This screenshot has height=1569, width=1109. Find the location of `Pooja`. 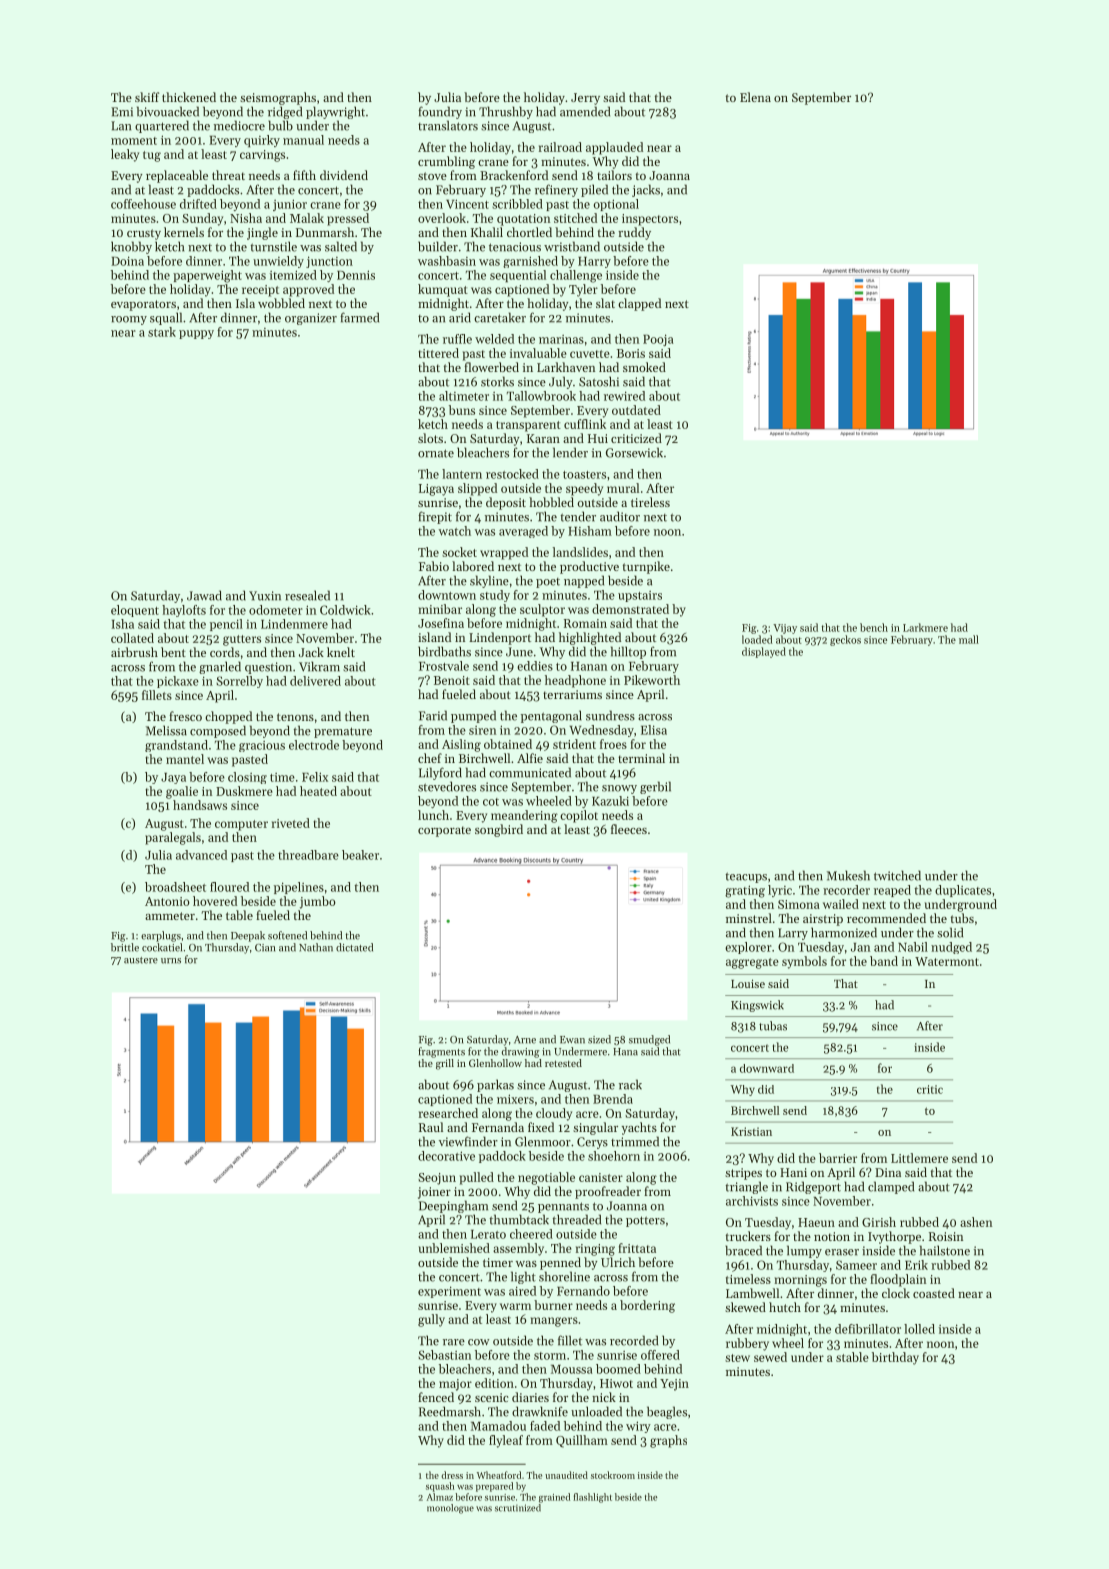

Pooja is located at coordinates (658, 340).
